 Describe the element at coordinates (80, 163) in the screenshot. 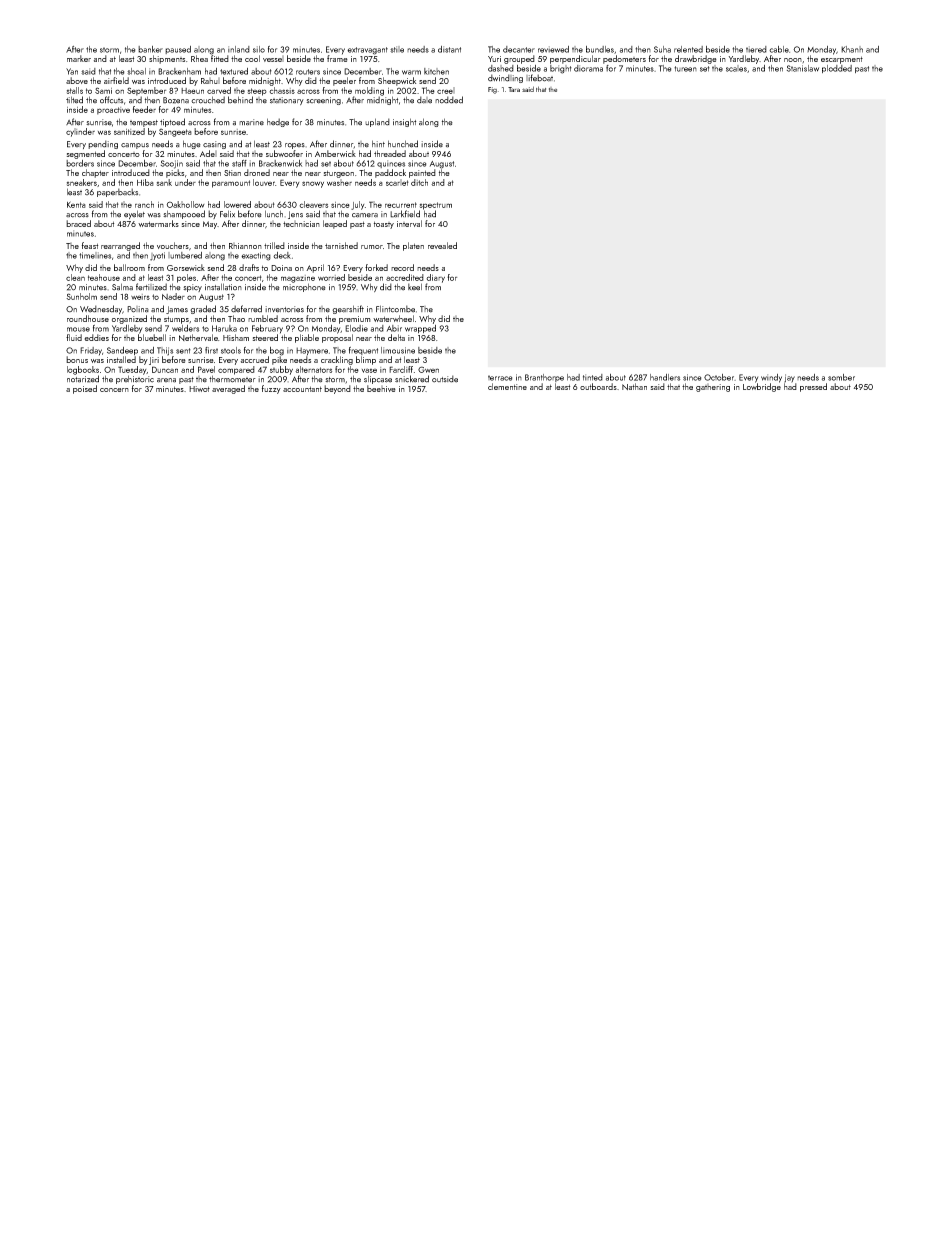

I see `borders` at that location.
